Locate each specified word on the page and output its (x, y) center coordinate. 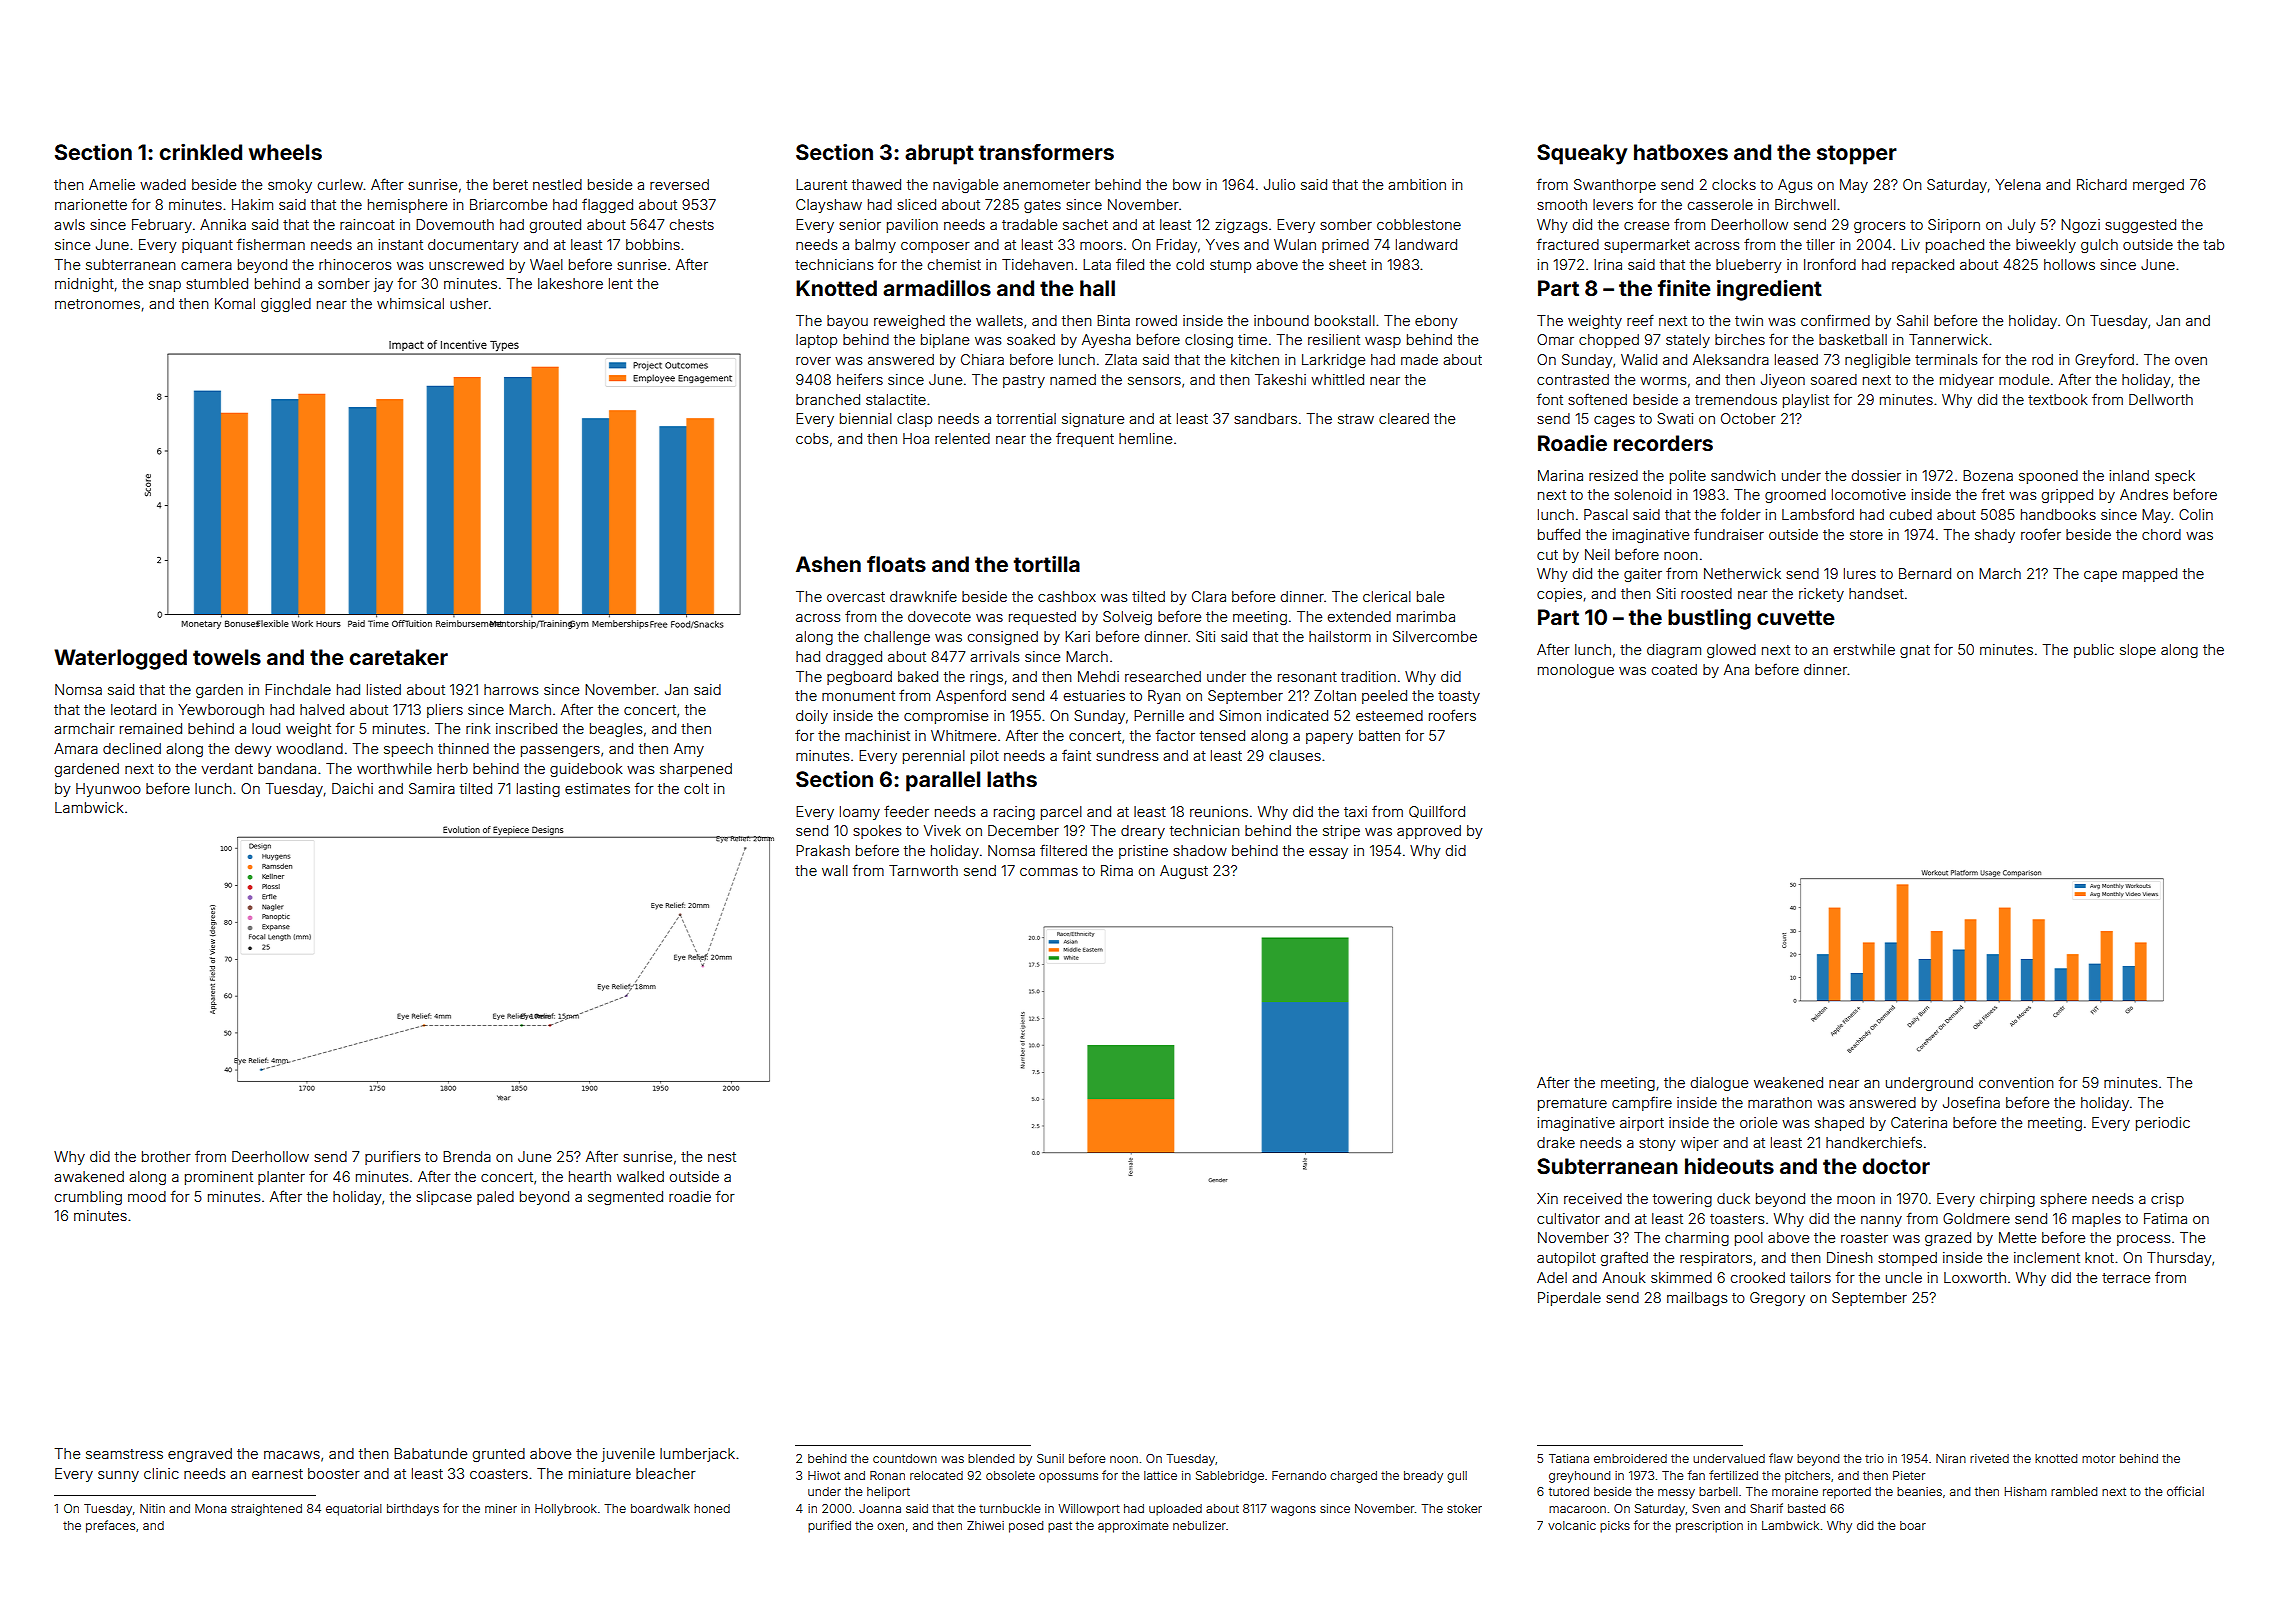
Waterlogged (120, 659)
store (1866, 535)
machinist (877, 735)
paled (495, 1198)
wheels (285, 152)
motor (2098, 1458)
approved (1429, 832)
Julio (1279, 184)
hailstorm (1340, 636)
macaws (292, 1455)
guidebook (586, 770)
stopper (1857, 155)
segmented (625, 1198)
